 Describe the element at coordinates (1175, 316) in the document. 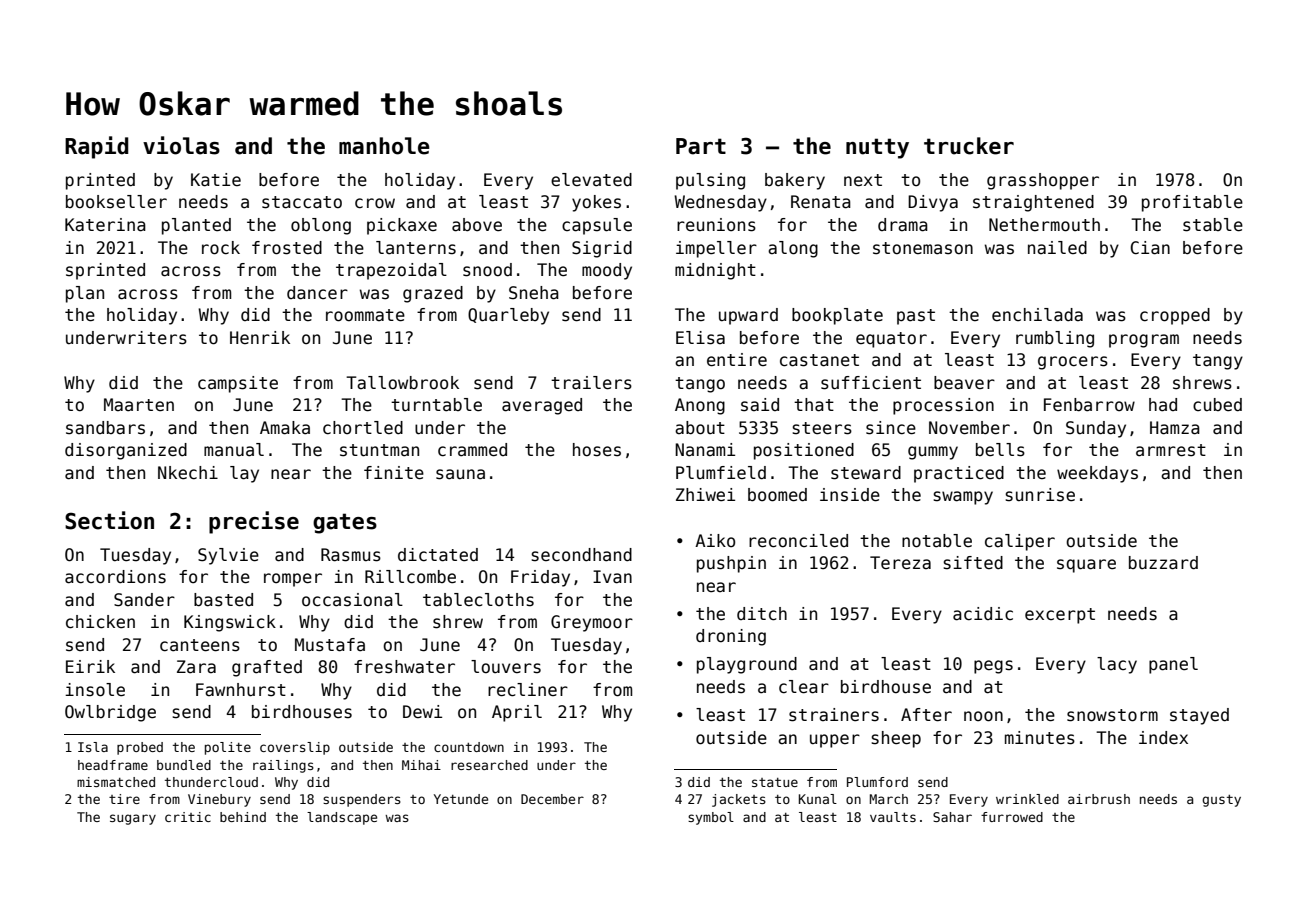

I see `cropped` at that location.
